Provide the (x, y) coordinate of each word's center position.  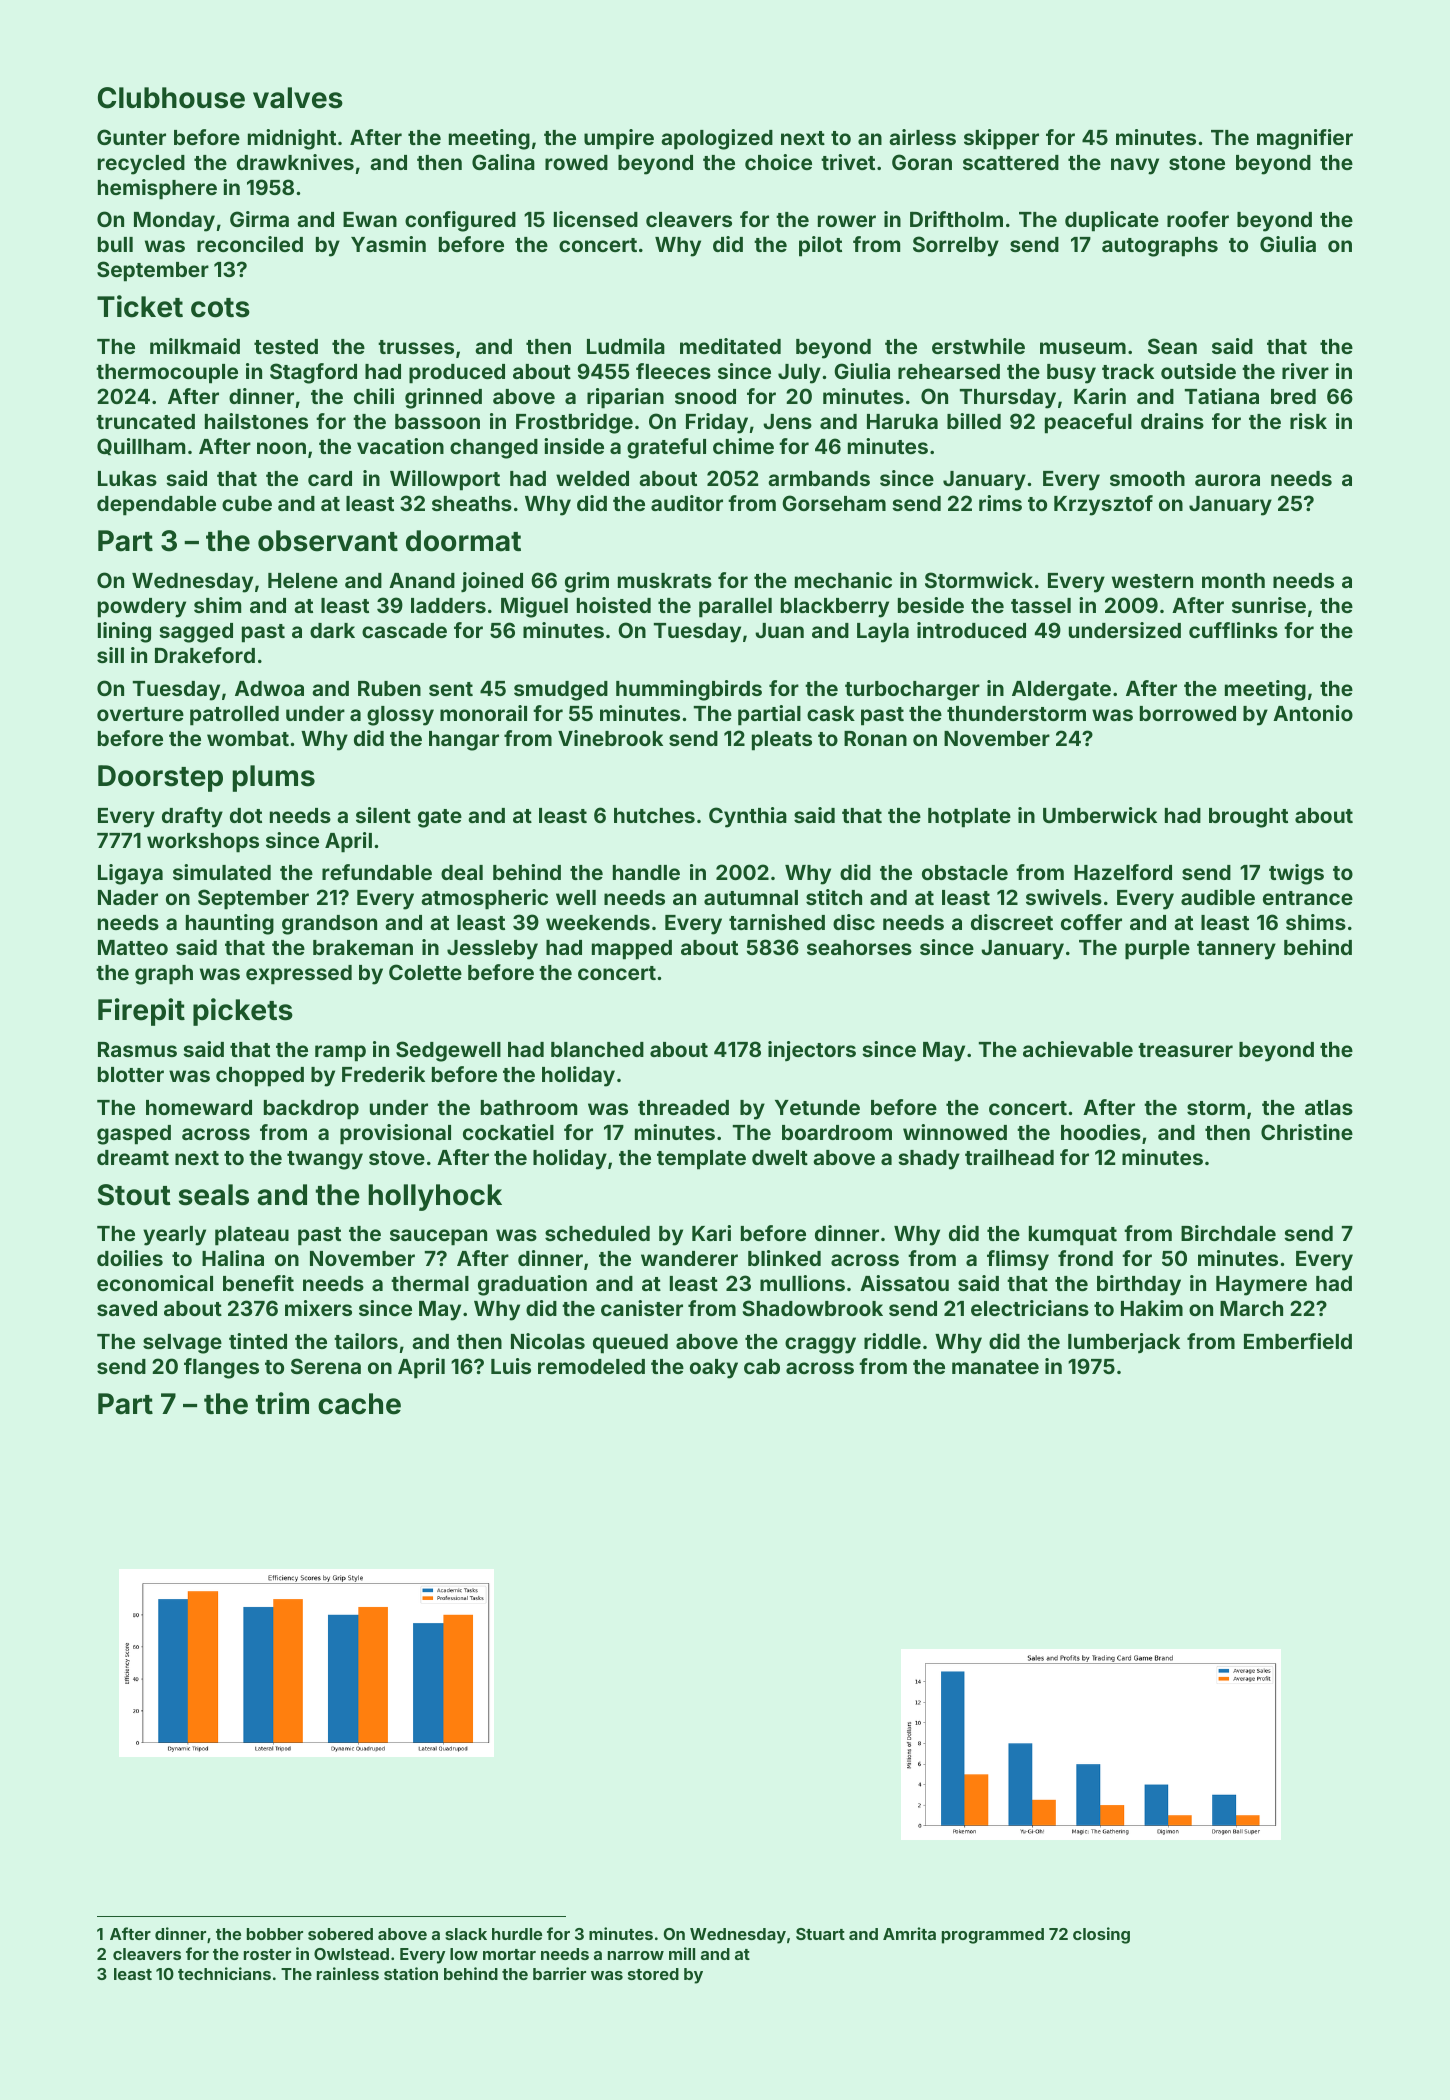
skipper (1001, 139)
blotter (131, 1074)
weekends (598, 922)
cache (359, 1404)
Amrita (909, 1933)
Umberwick (1100, 815)
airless (922, 137)
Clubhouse (171, 98)
